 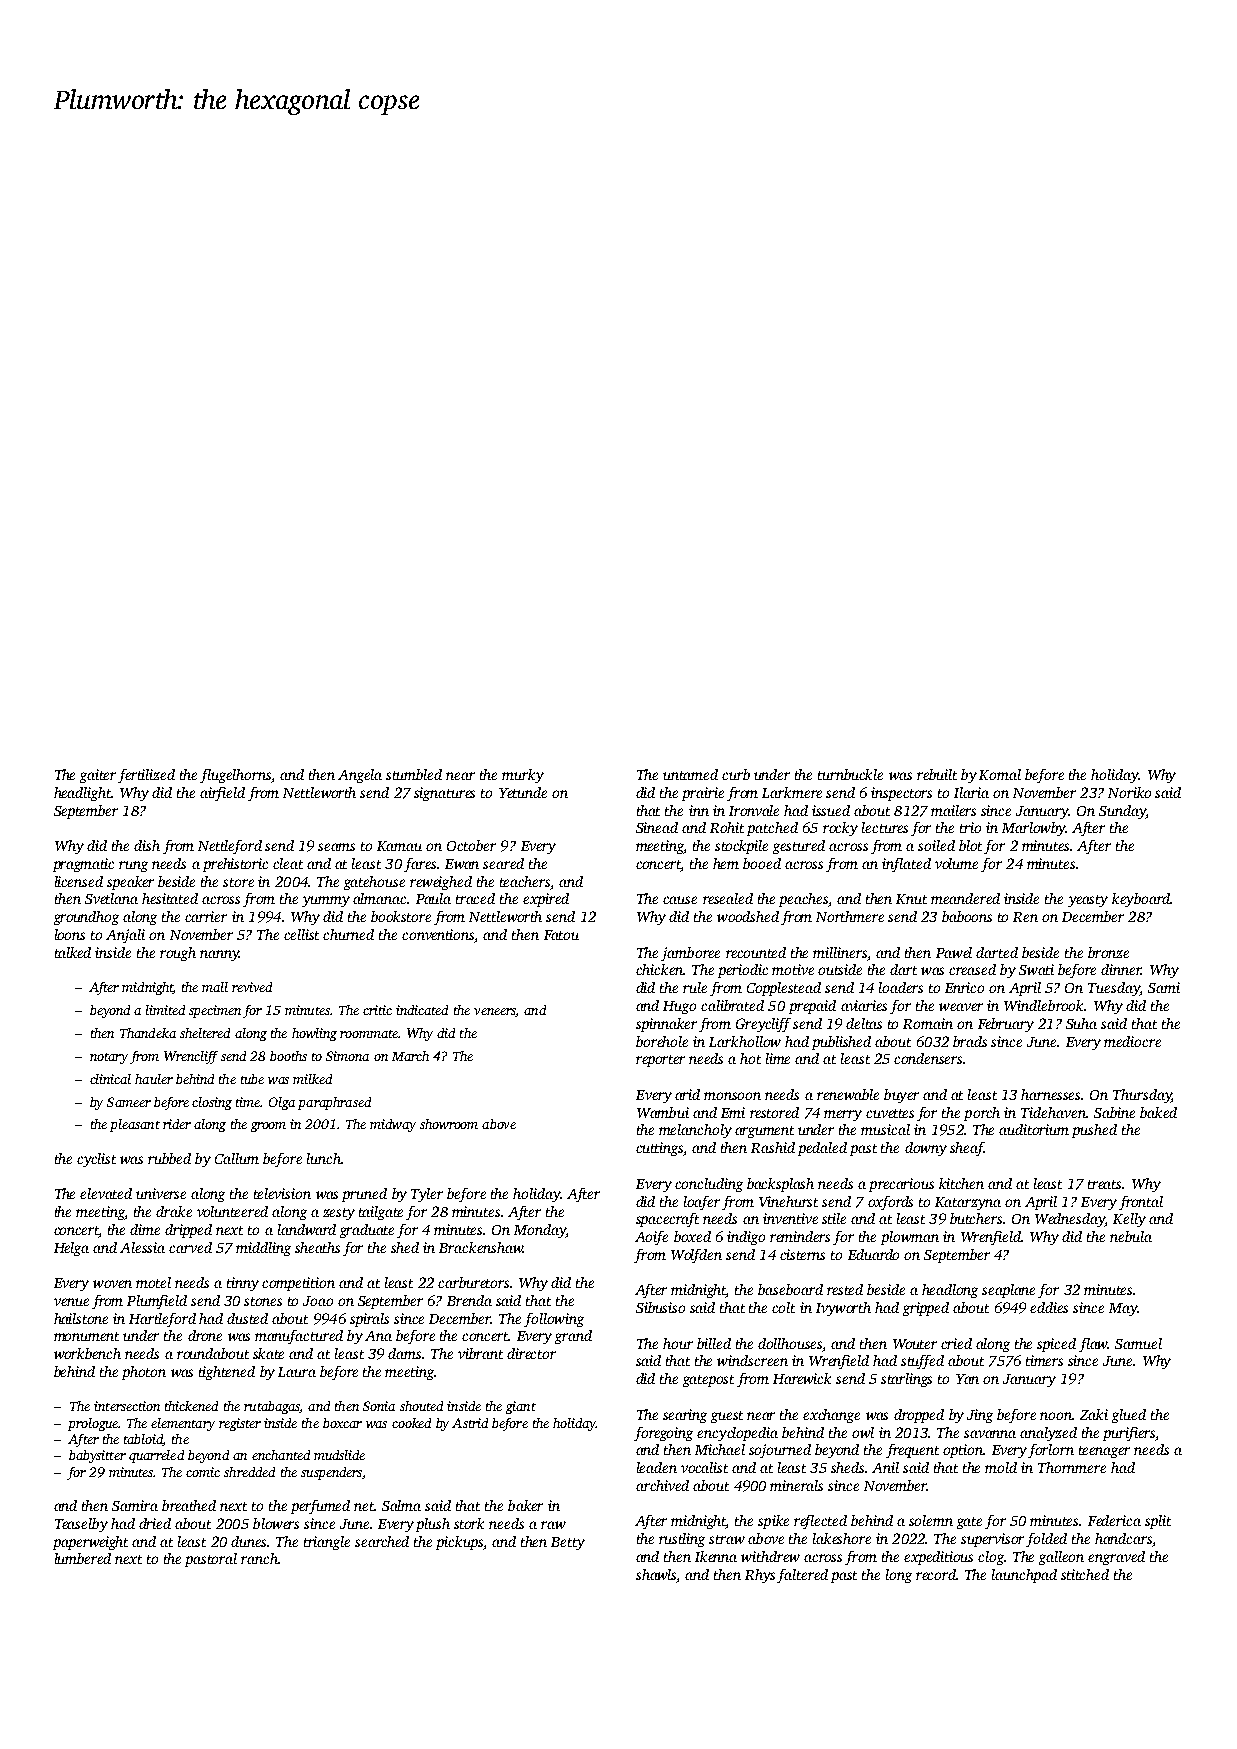 What do you see at coordinates (1141, 1203) in the page?
I see `frontal` at bounding box center [1141, 1203].
